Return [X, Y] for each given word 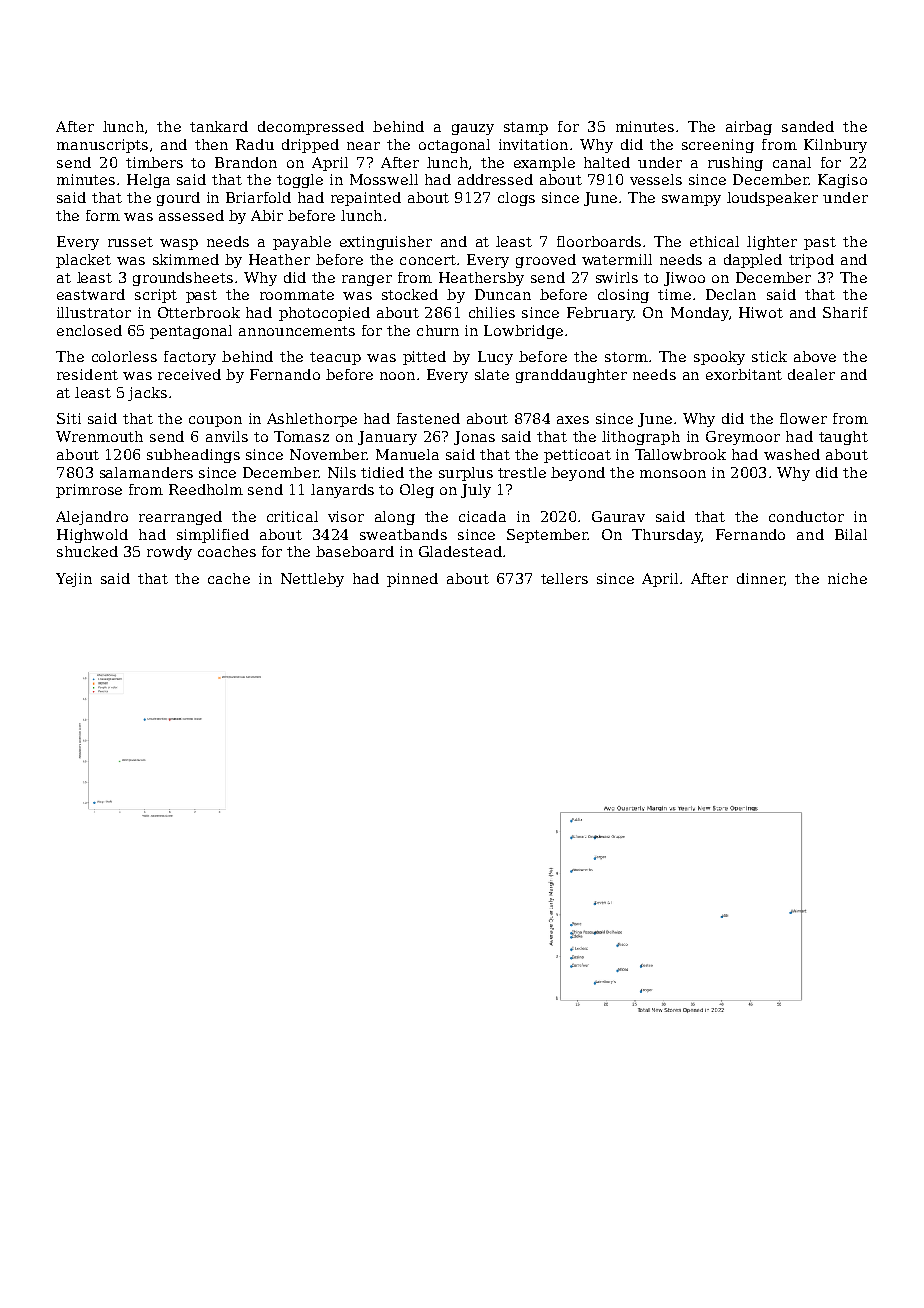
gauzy [473, 129]
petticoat [577, 456]
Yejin [74, 580]
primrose [89, 491]
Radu [255, 144]
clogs [516, 199]
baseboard [355, 551]
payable [302, 243]
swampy [691, 200]
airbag [749, 128]
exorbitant [744, 374]
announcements [297, 331]
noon [397, 376]
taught [843, 438]
